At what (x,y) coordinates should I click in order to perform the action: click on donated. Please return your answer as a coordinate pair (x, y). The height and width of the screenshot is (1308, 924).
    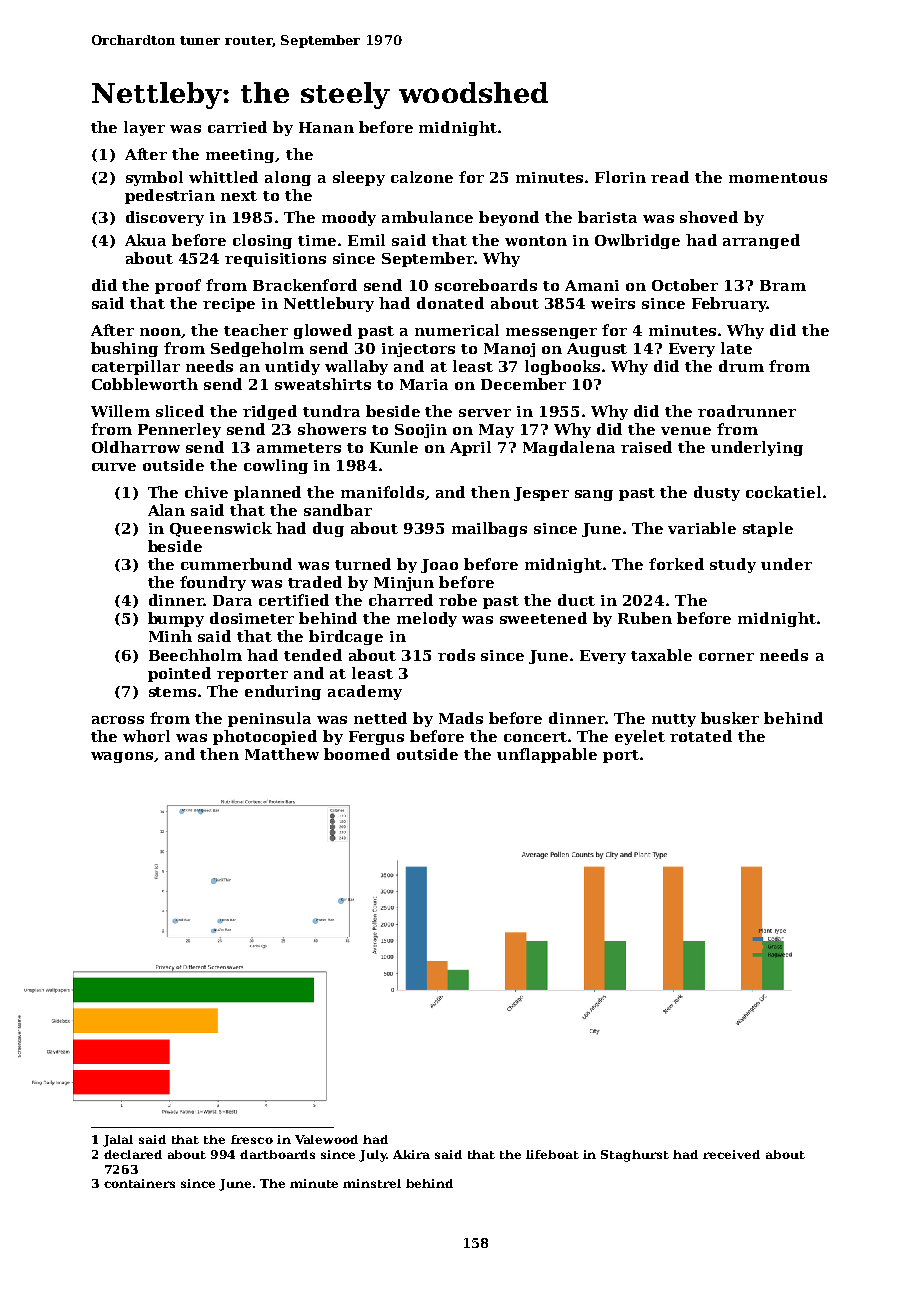
    Looking at the image, I should click on (450, 303).
